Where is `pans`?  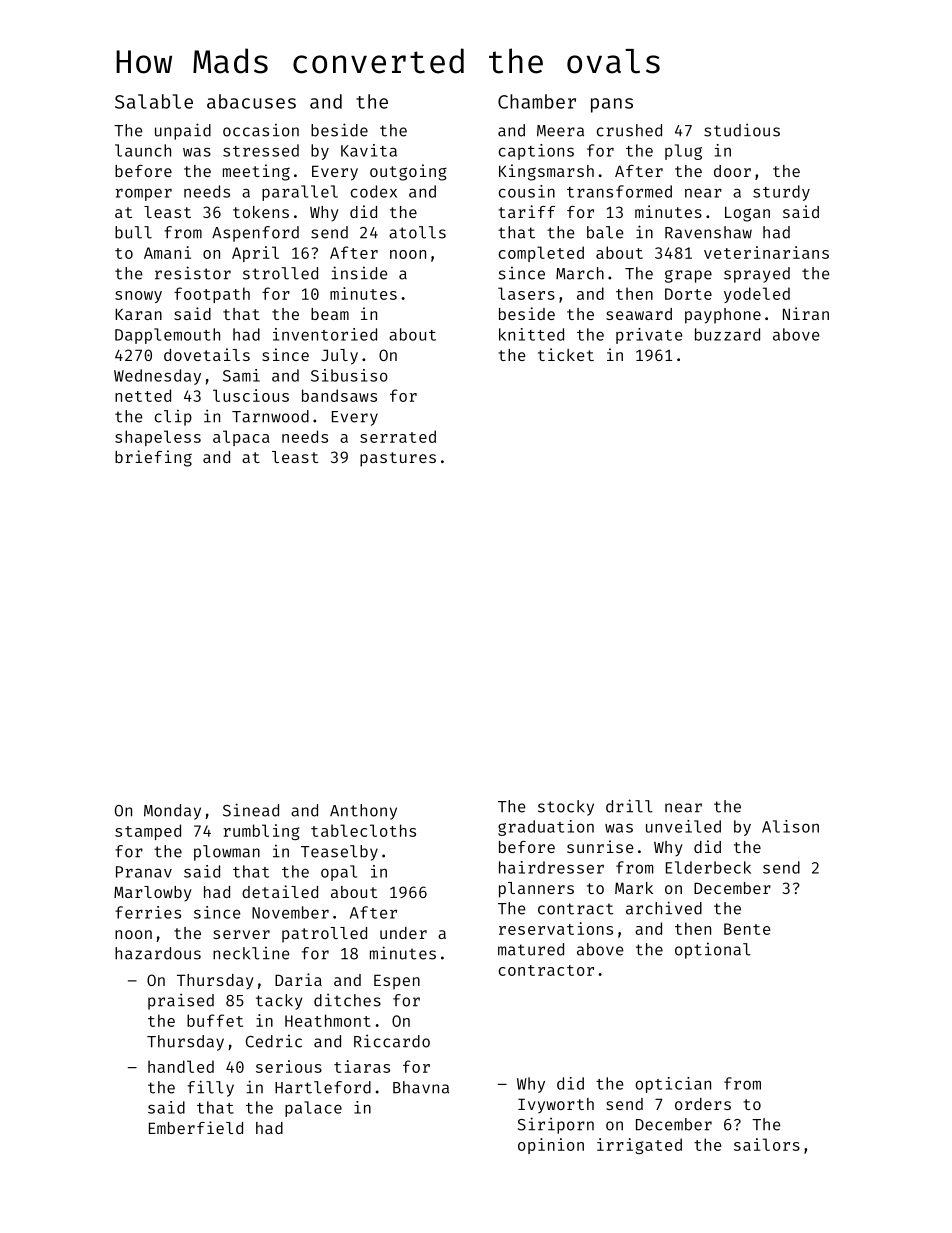
pans is located at coordinates (612, 105).
